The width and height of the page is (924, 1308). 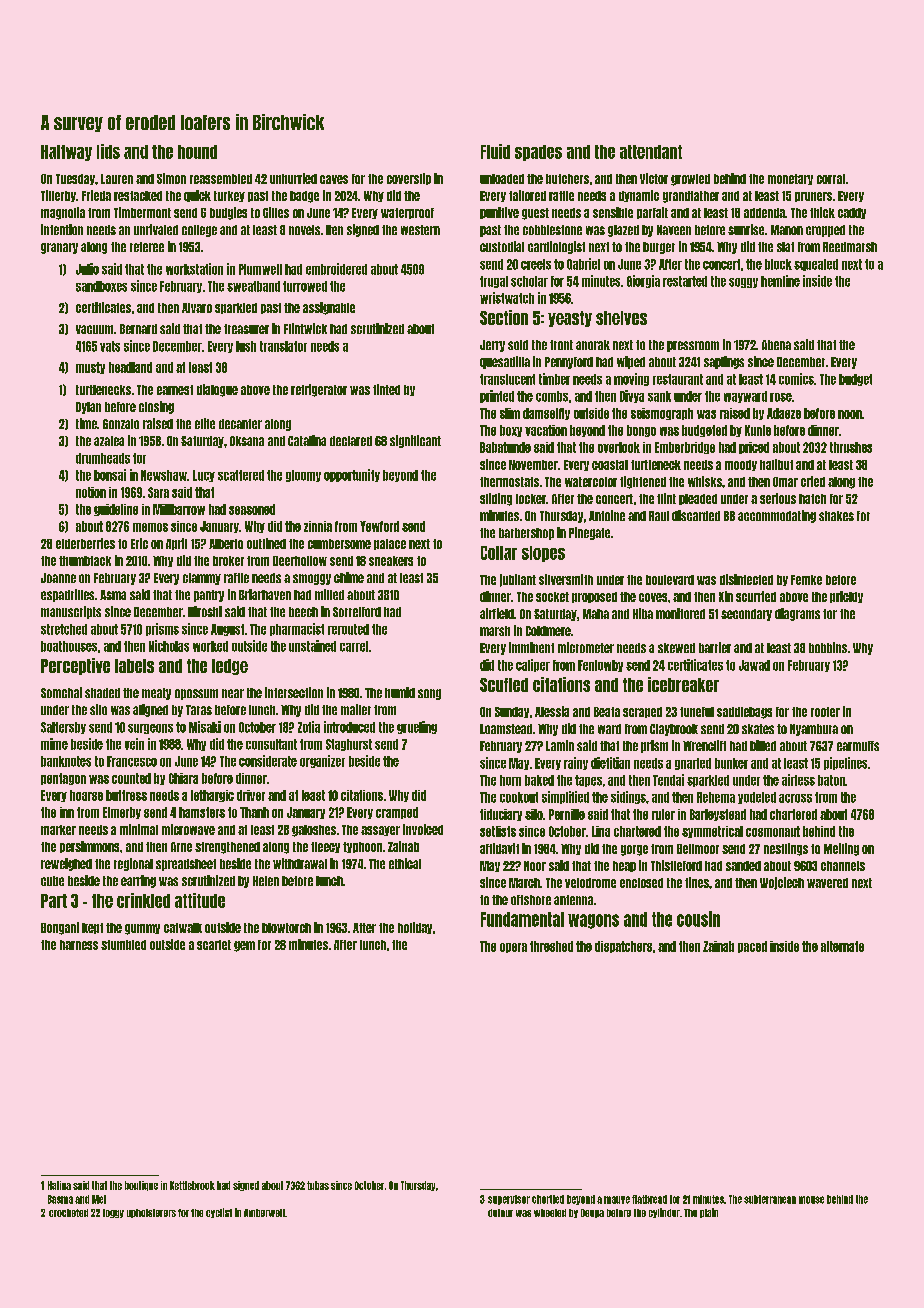 What do you see at coordinates (147, 247) in the page?
I see `referee` at bounding box center [147, 247].
